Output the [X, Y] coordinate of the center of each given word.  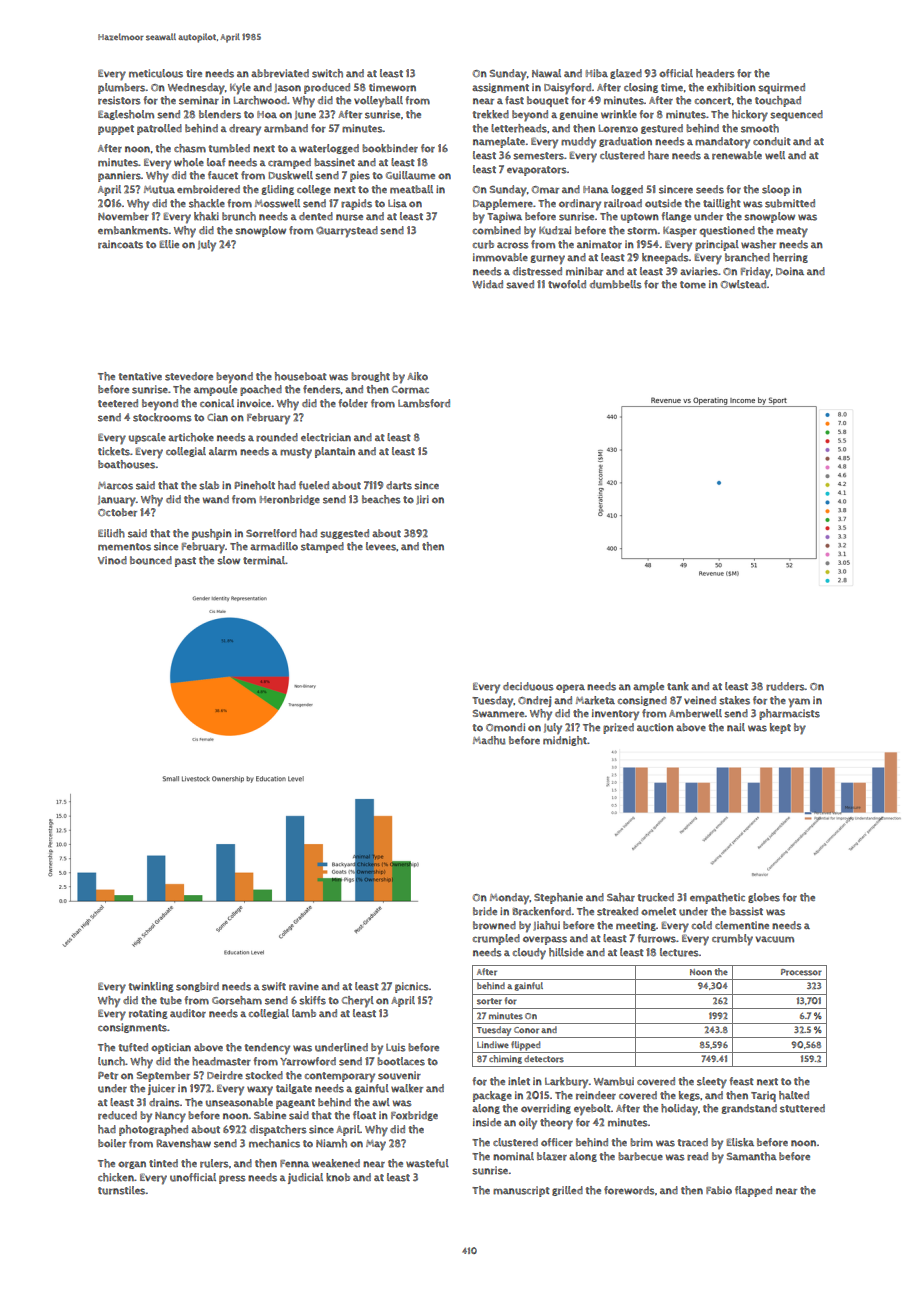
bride [485, 911]
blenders [220, 114]
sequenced [796, 115]
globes [764, 898]
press [232, 1179]
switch [327, 73]
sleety [712, 1083]
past [185, 562]
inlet [519, 1081]
